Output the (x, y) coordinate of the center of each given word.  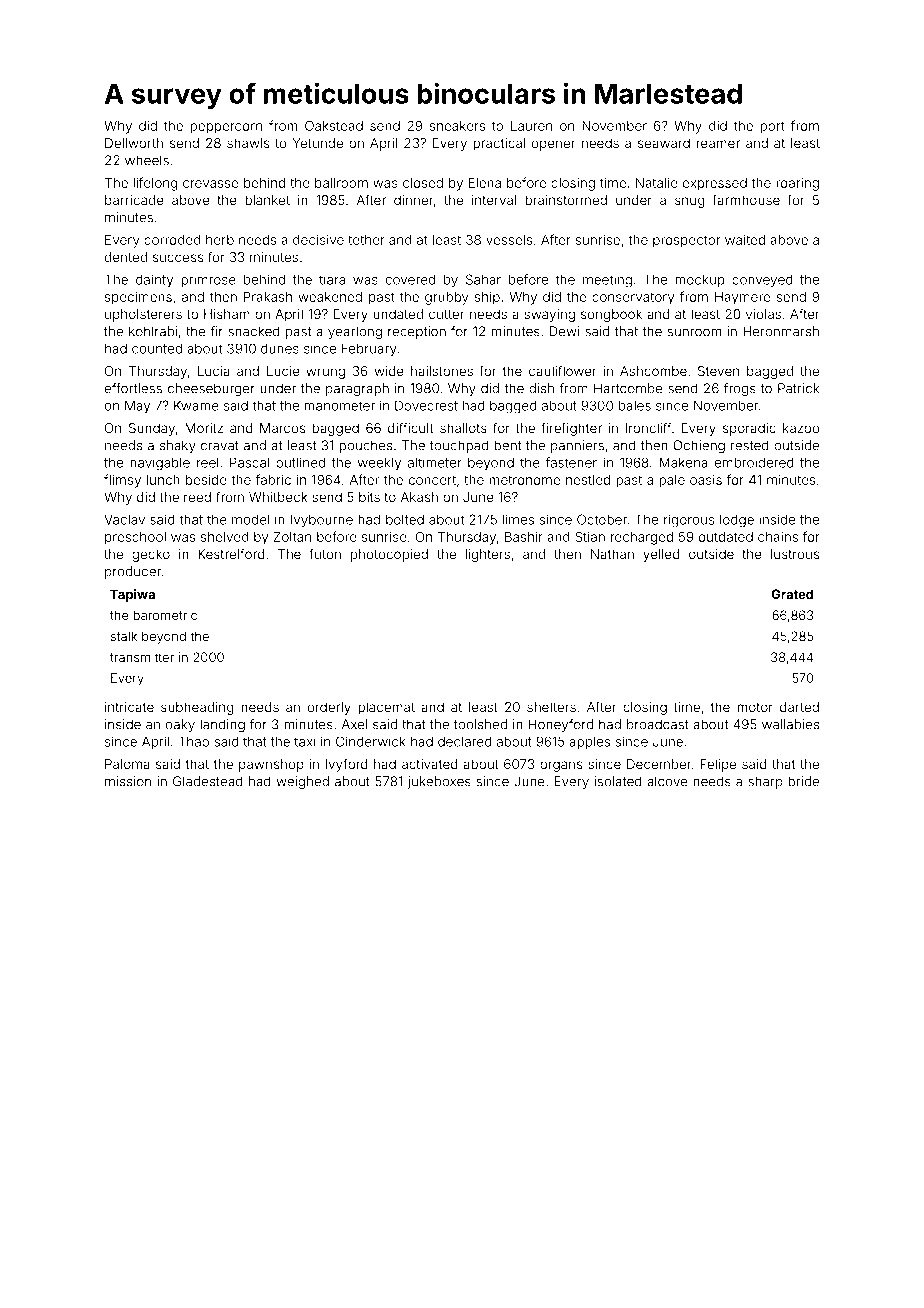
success (178, 258)
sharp (765, 782)
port (772, 127)
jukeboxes (439, 782)
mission (128, 781)
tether (366, 240)
